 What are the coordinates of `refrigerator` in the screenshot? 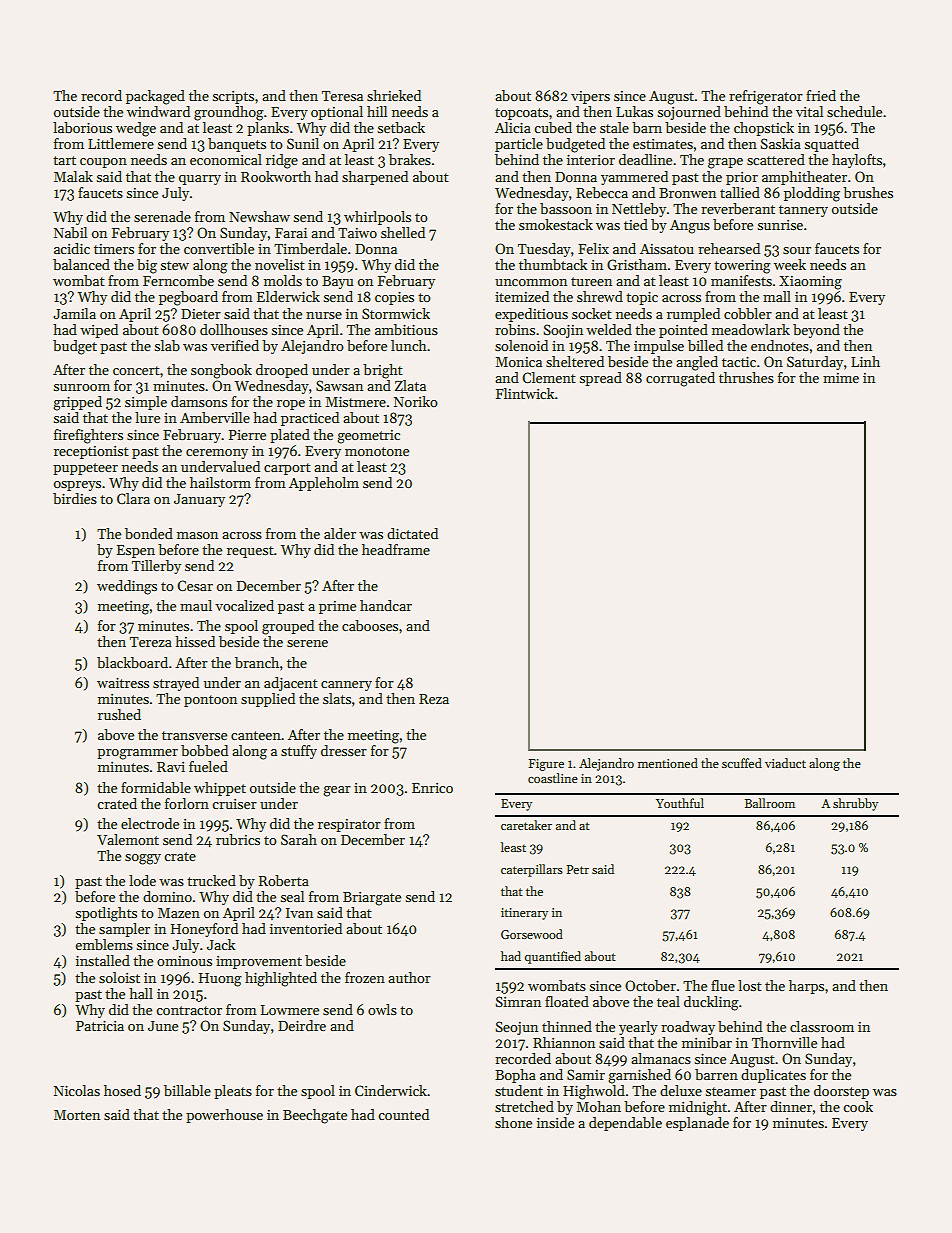 It's located at (766, 97).
